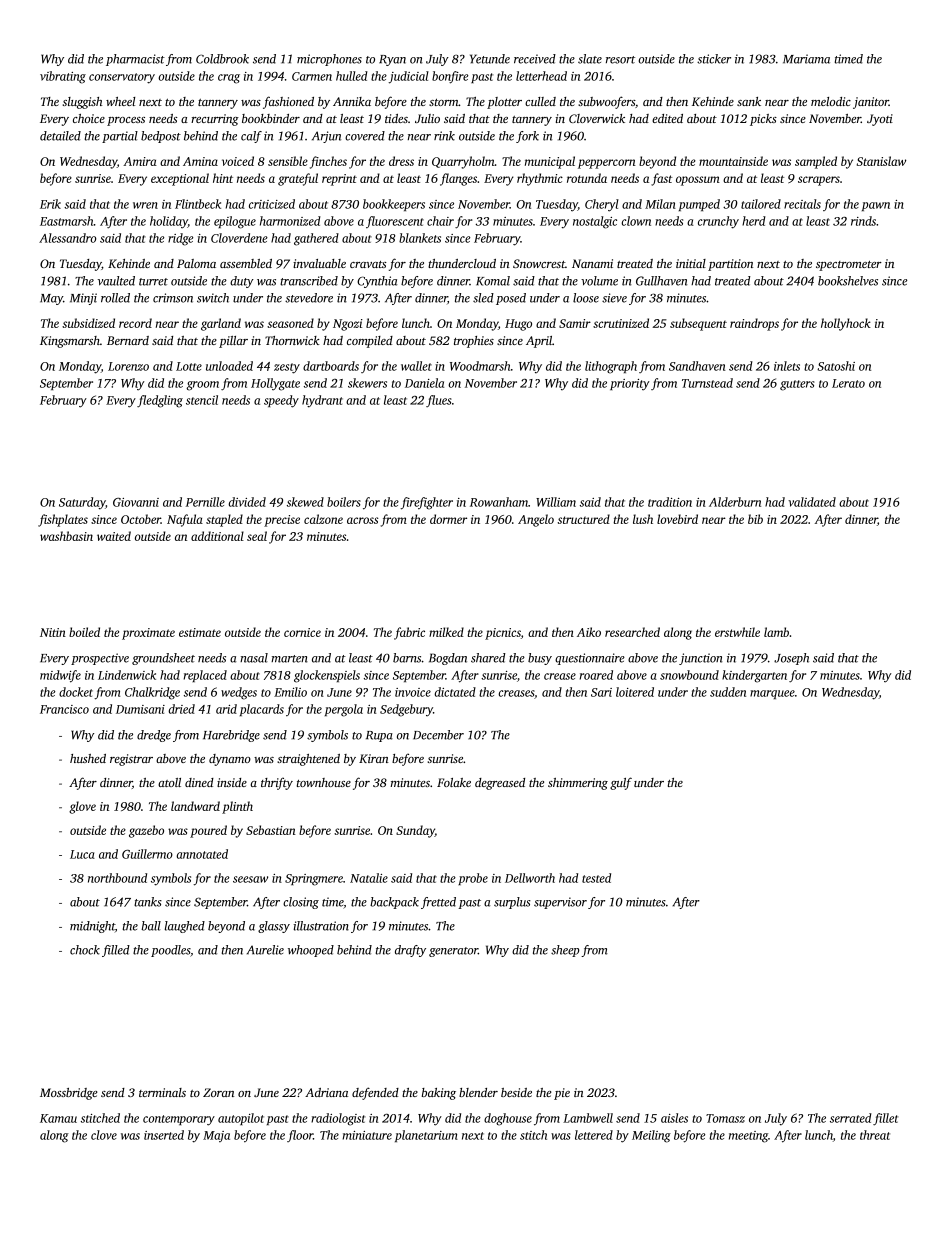 This screenshot has width=952, height=1233. I want to click on received, so click(535, 59).
